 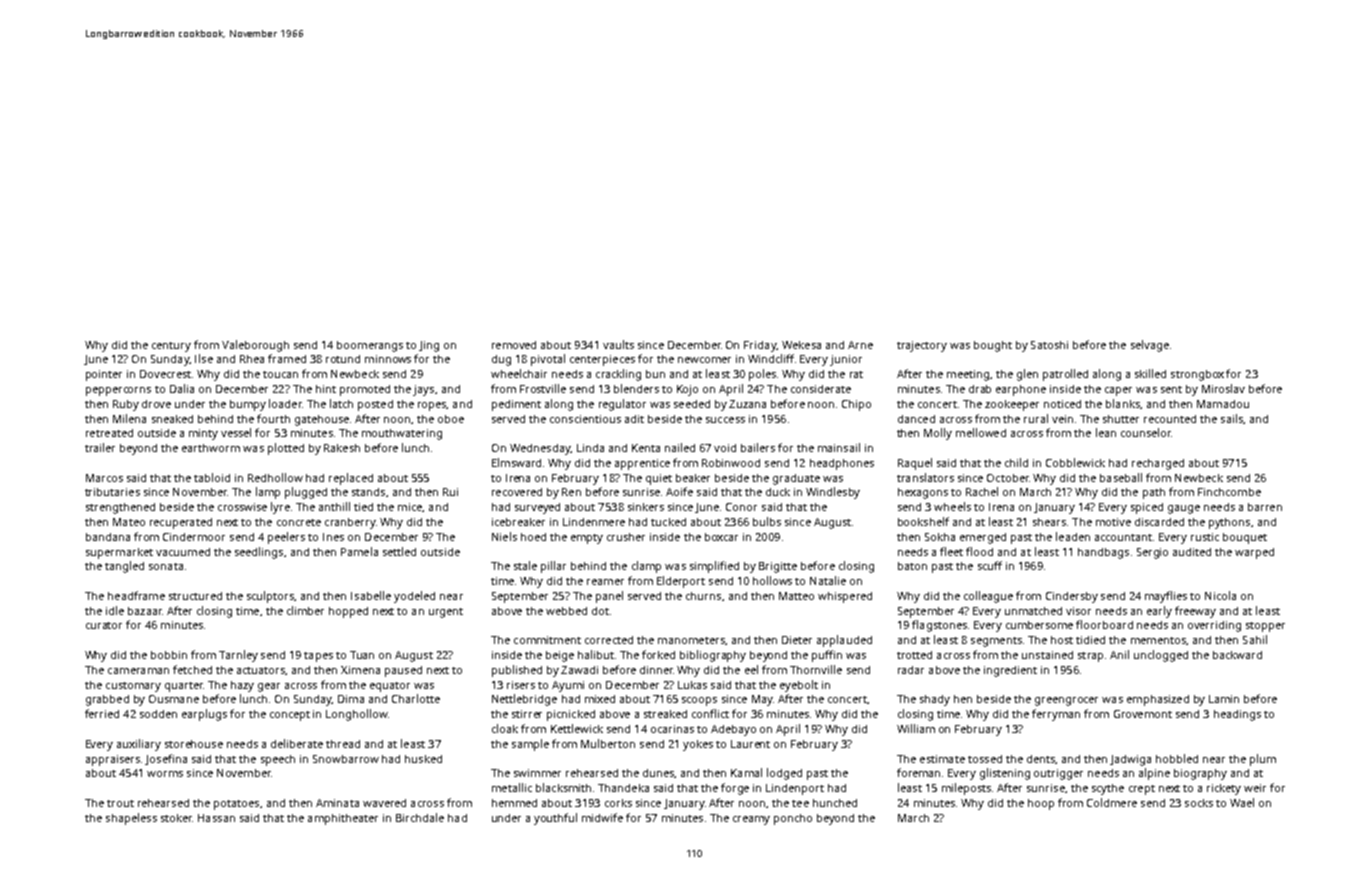 I want to click on Matteo, so click(x=796, y=596).
